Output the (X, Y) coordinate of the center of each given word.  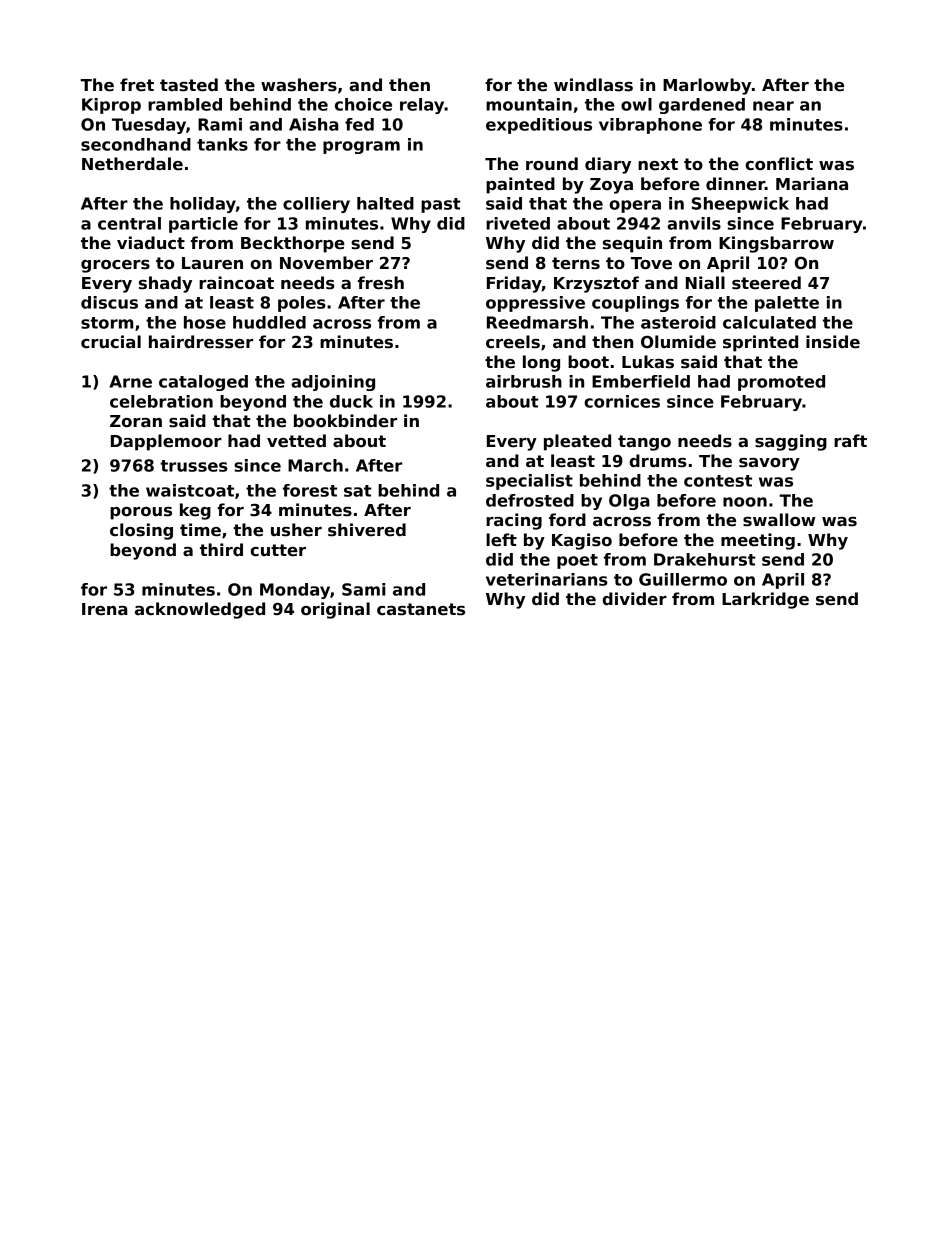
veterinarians (547, 579)
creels (513, 342)
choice (363, 104)
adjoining (333, 383)
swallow (779, 520)
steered (766, 283)
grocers (115, 266)
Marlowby (707, 86)
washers (299, 85)
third (221, 549)
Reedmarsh (537, 322)
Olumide (678, 342)
